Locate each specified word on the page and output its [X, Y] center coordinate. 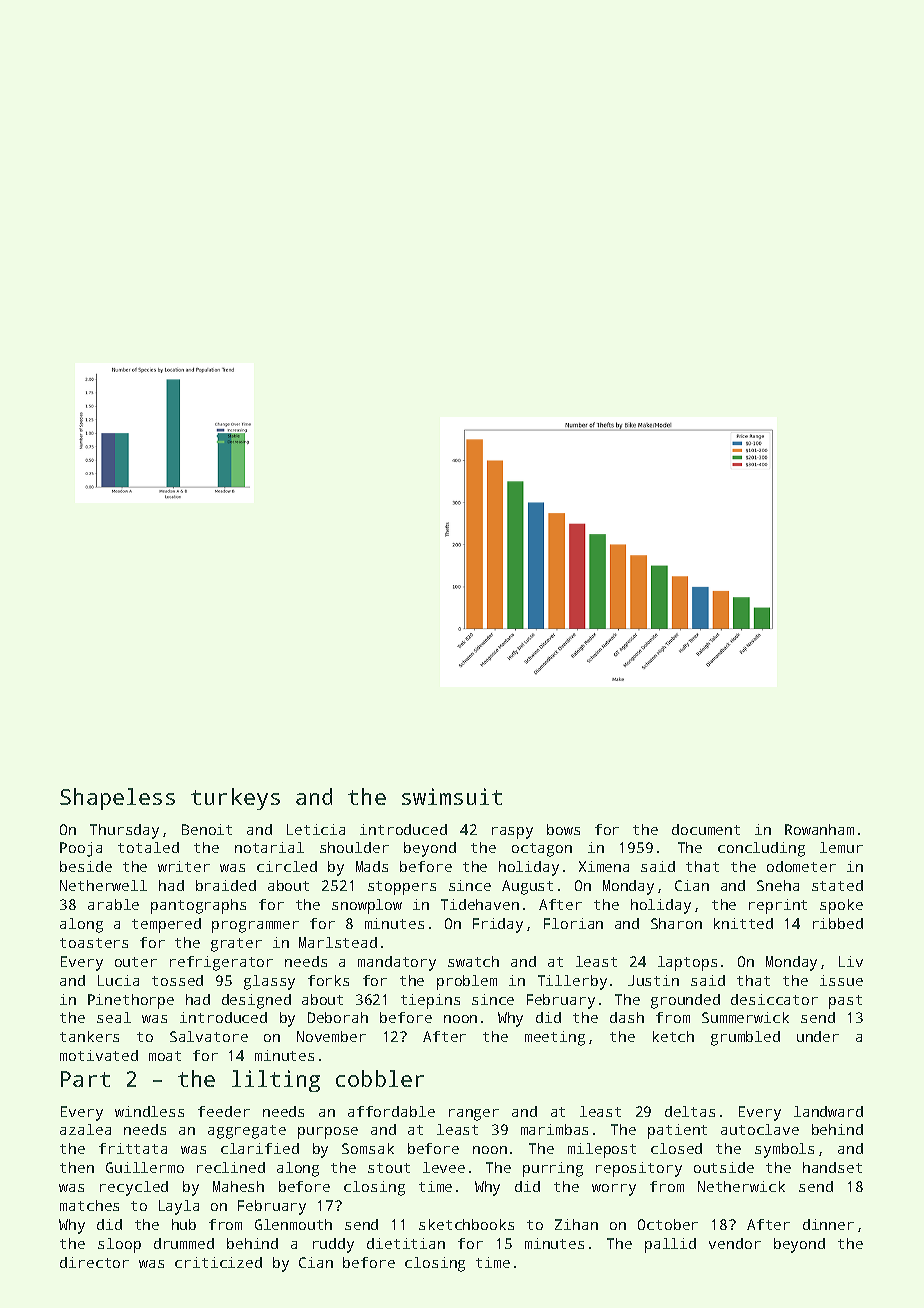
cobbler [380, 1078]
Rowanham [819, 829]
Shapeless [117, 799]
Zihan [576, 1224]
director [94, 1262]
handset [832, 1167]
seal [114, 1017]
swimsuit [452, 796]
